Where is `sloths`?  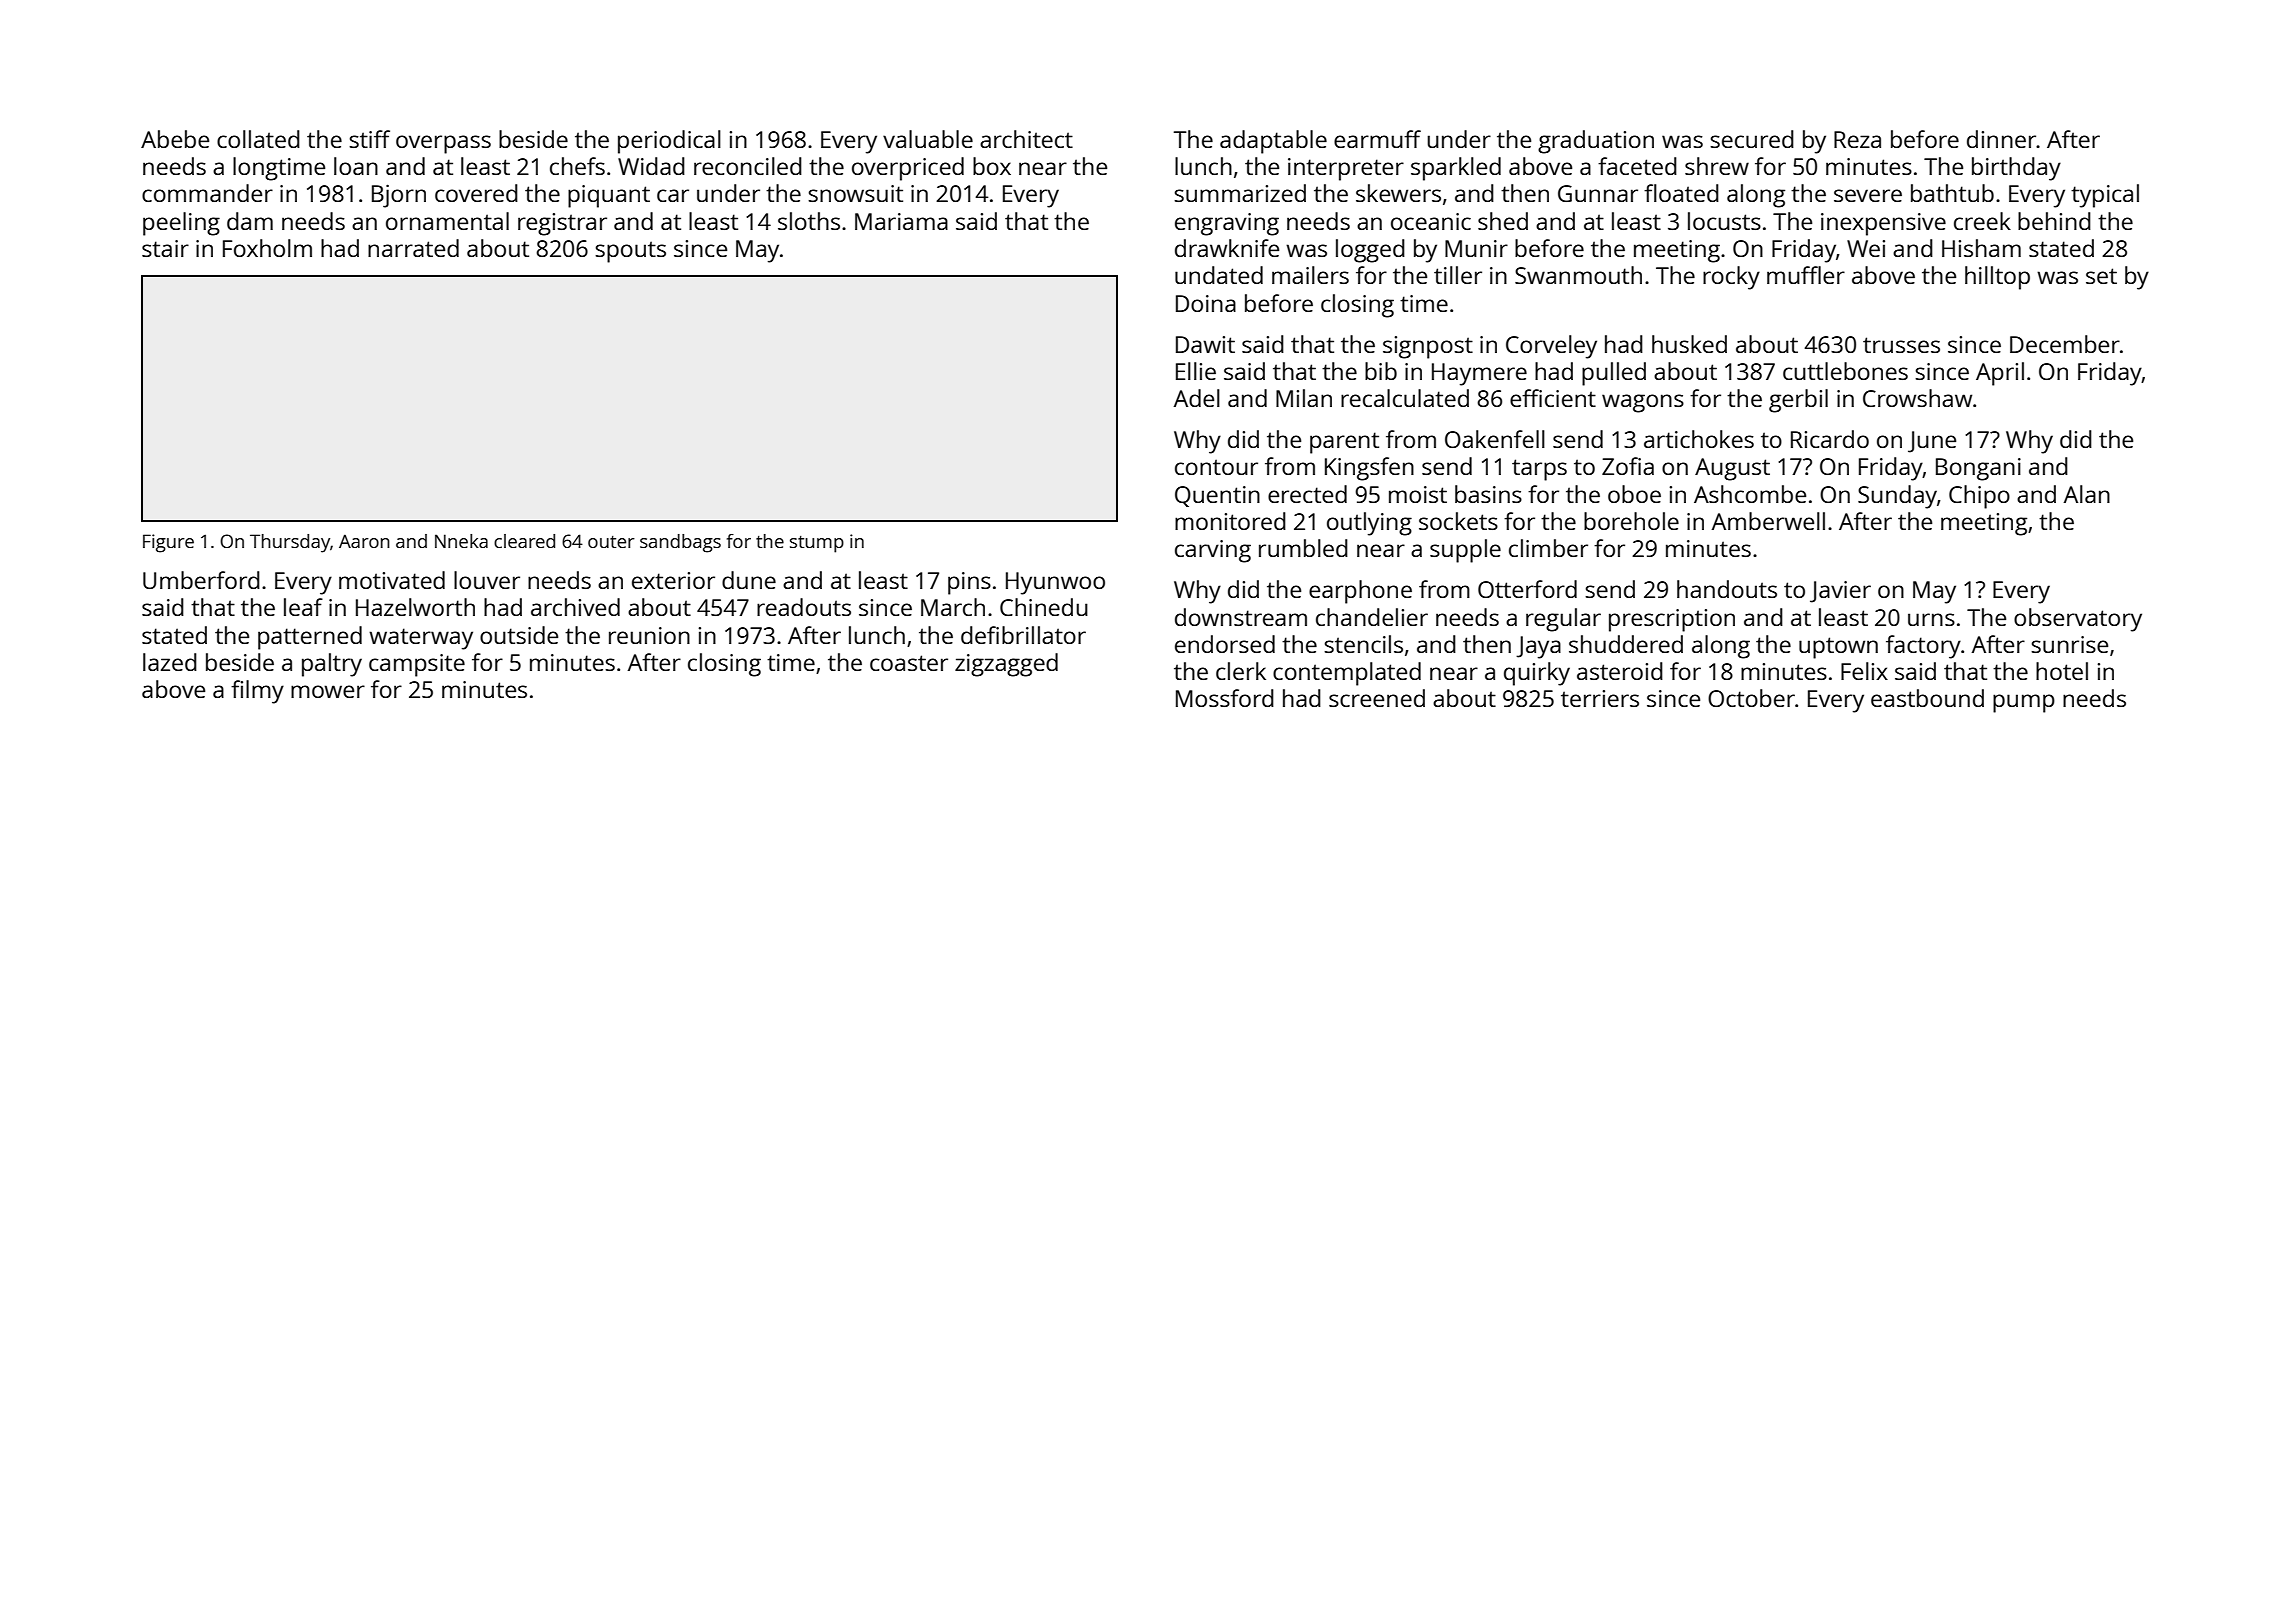 sloths is located at coordinates (809, 221).
